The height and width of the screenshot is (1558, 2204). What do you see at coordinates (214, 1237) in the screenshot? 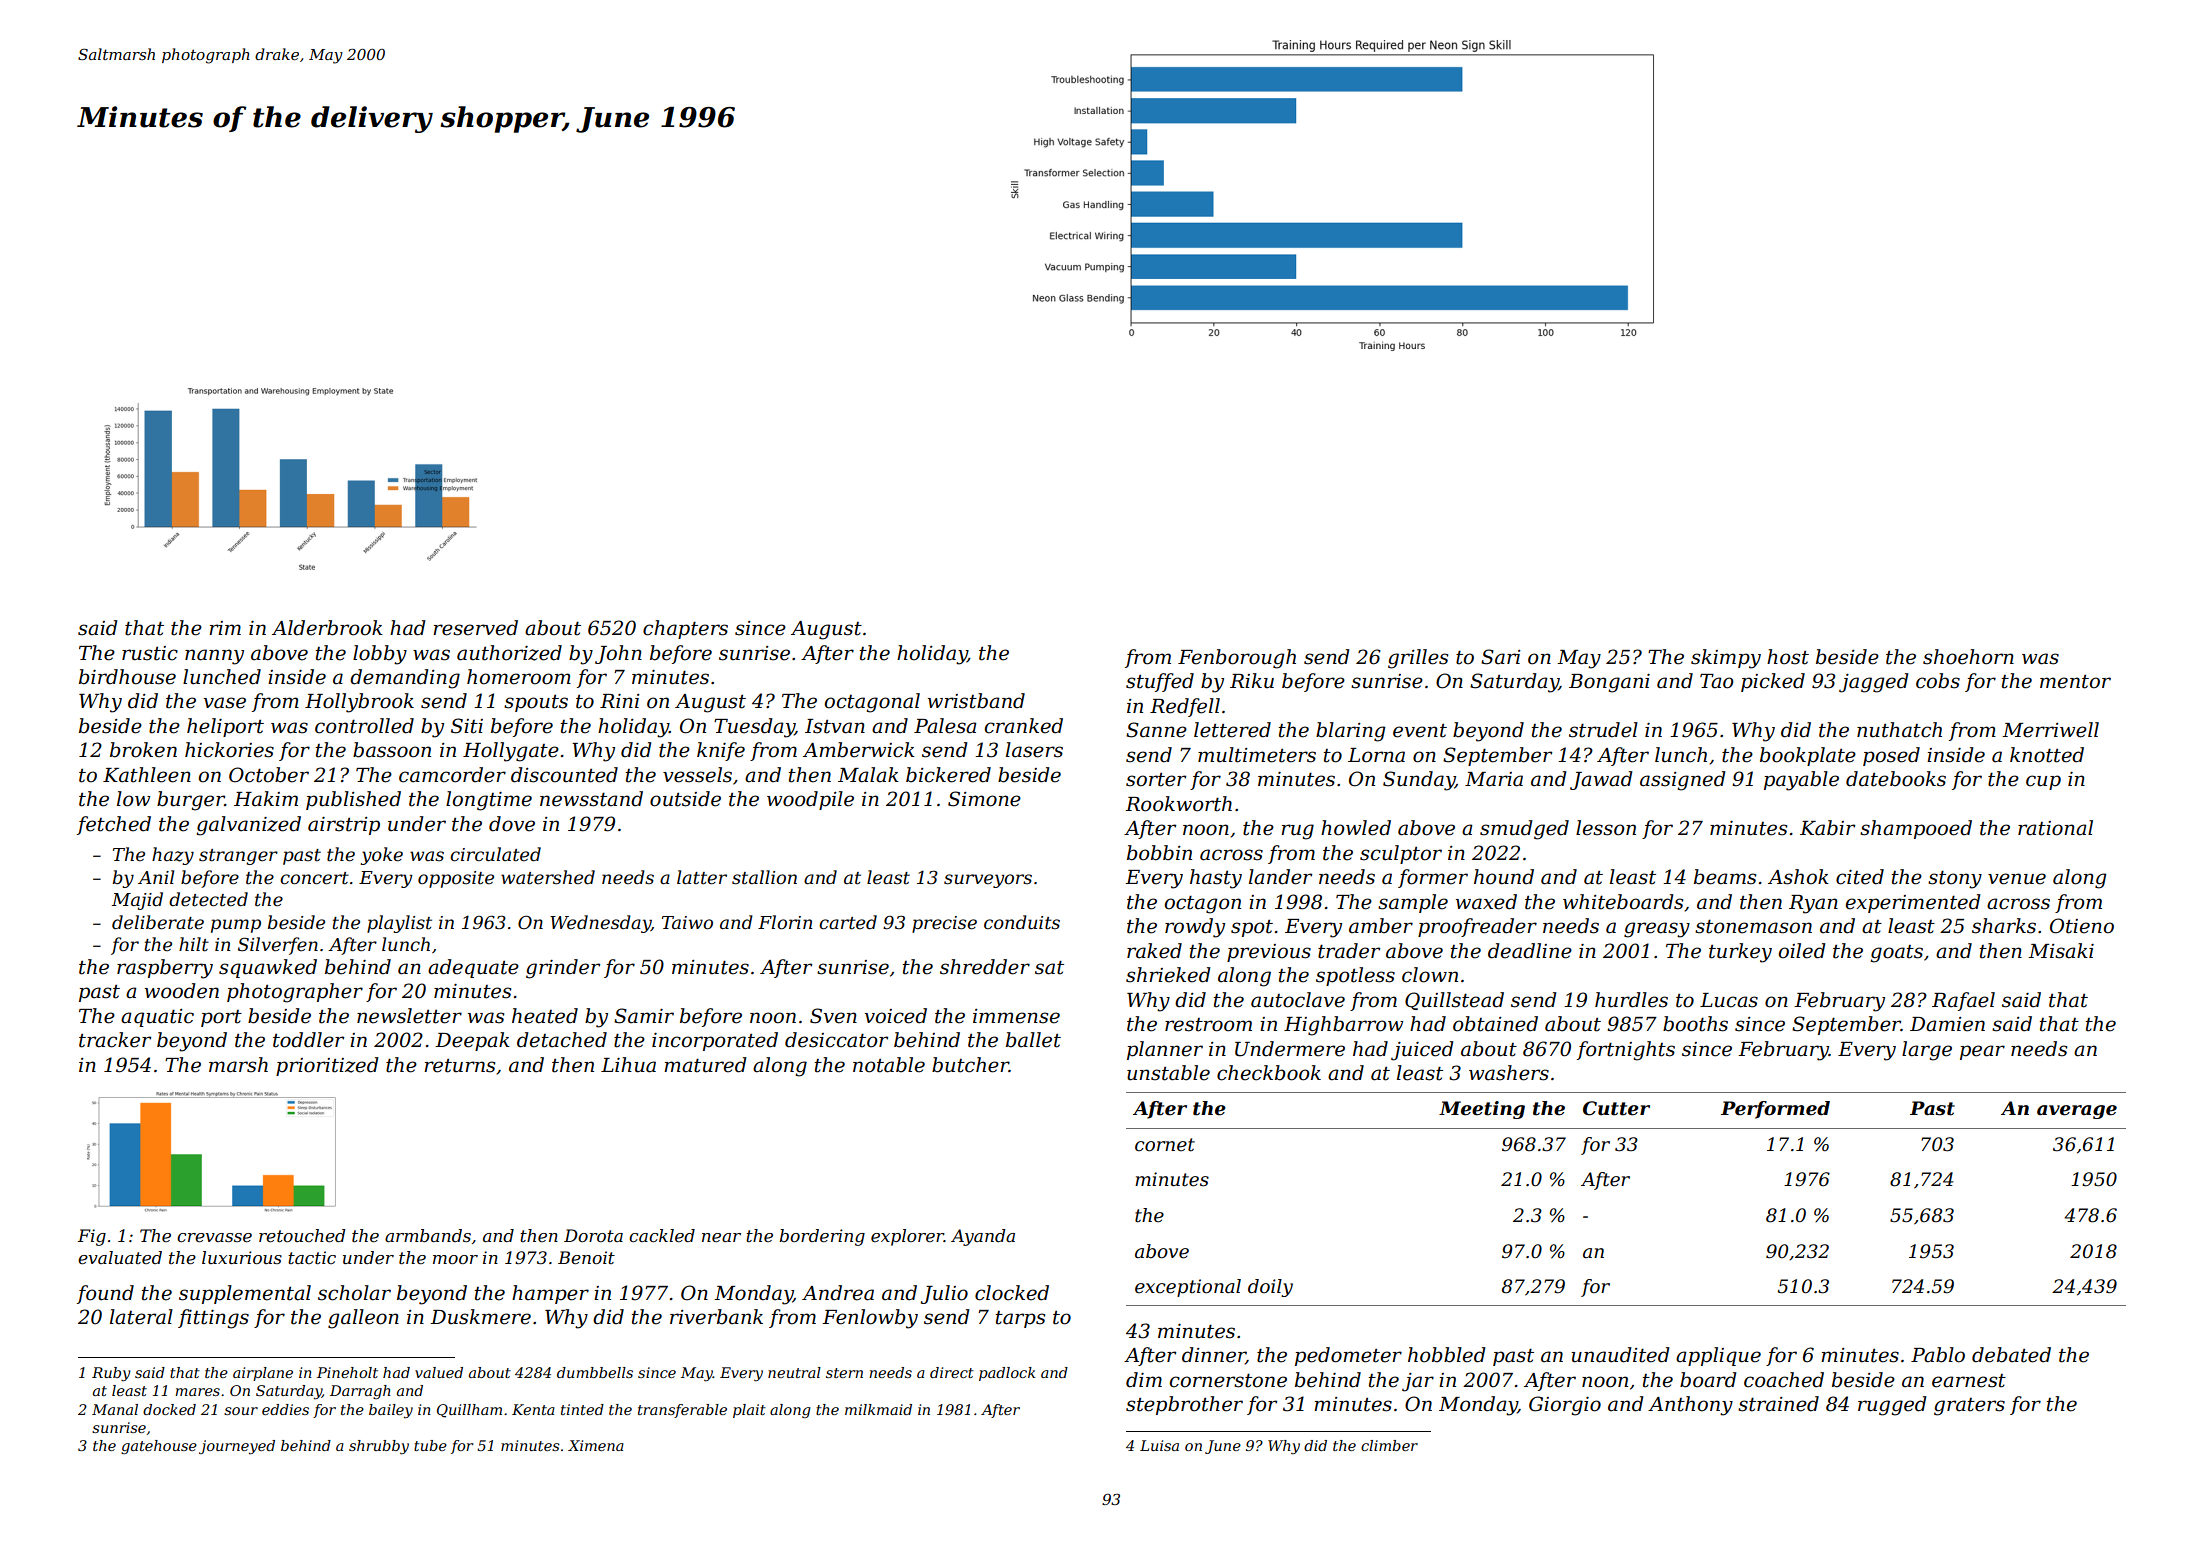
I see `crevasse` at bounding box center [214, 1237].
